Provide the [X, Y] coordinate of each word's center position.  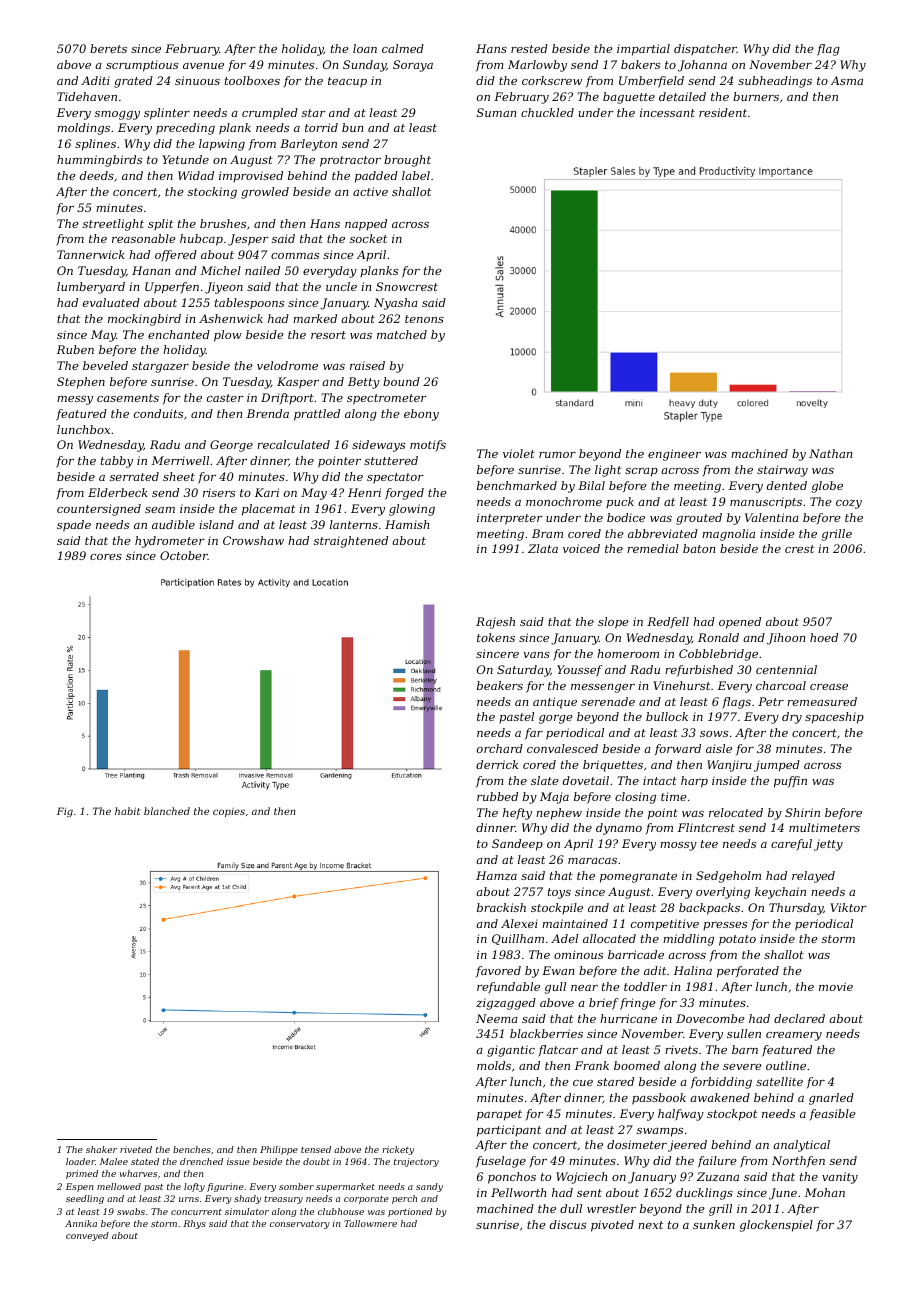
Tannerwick [91, 254]
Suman [496, 112]
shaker [101, 1149]
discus [568, 1224]
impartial [643, 50]
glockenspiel [776, 1226]
